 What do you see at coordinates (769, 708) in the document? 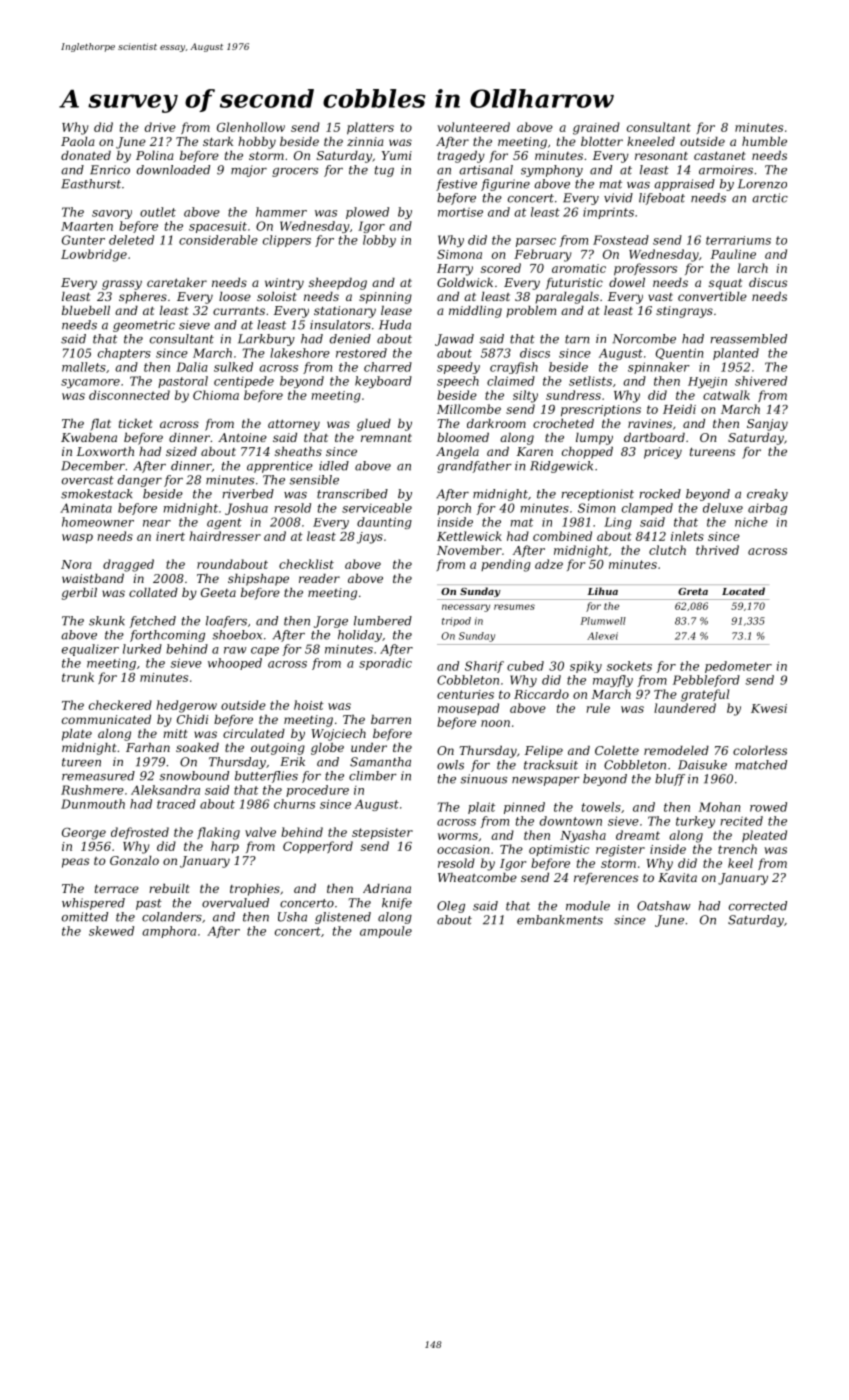
I see `Kwesi` at bounding box center [769, 708].
